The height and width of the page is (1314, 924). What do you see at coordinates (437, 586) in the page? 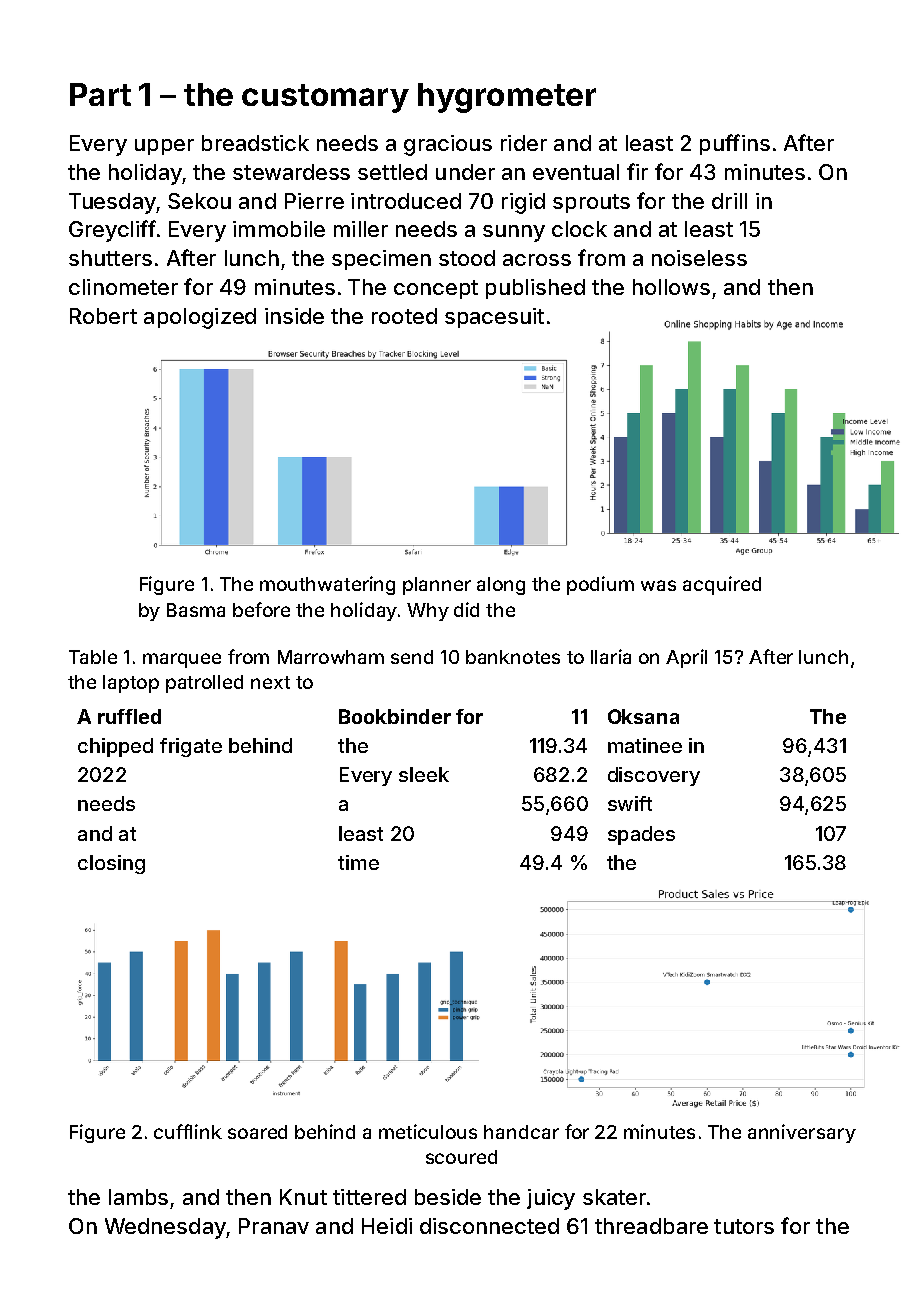
I see `planner` at bounding box center [437, 586].
